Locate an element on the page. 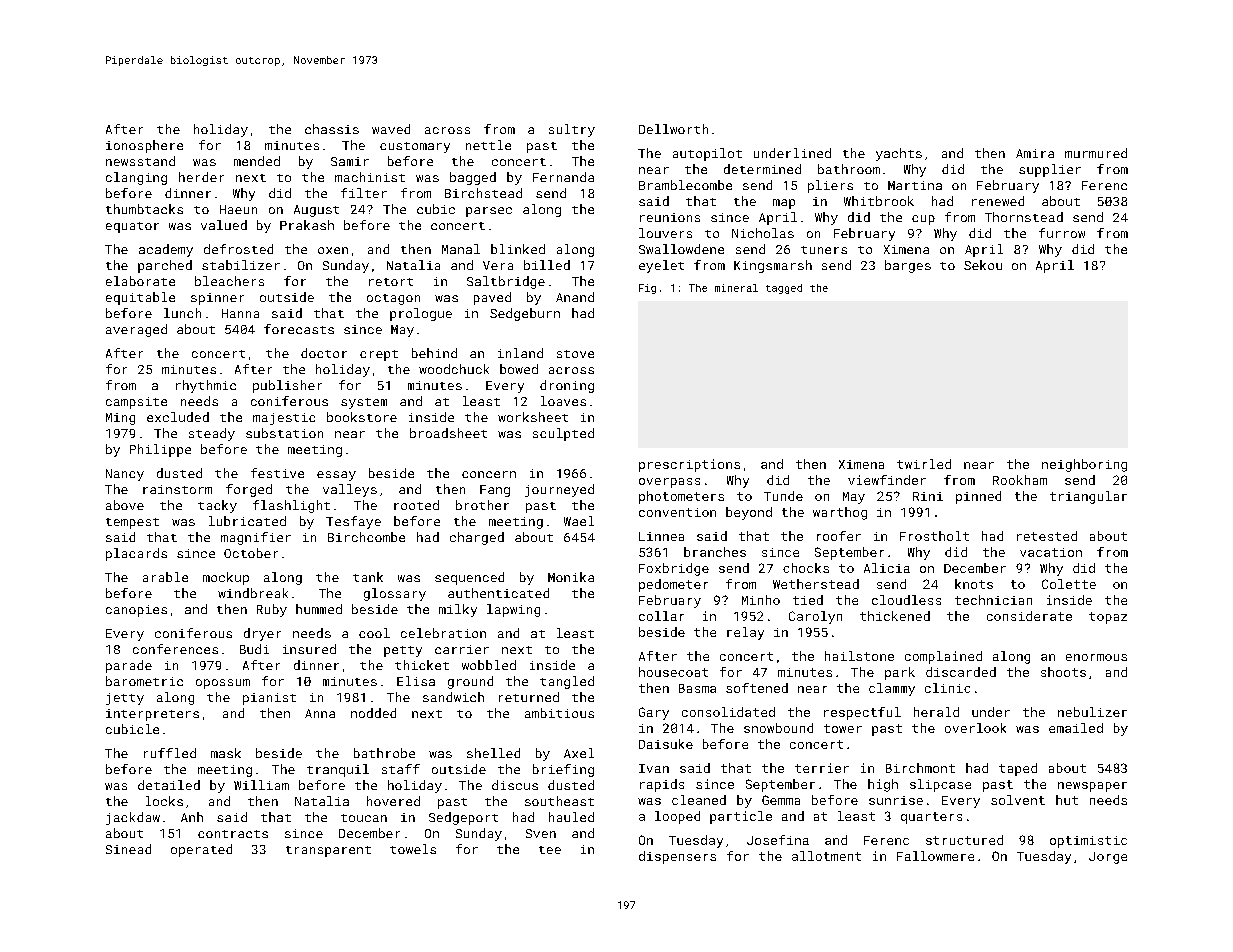 This page has width=1233, height=952. Dellworth is located at coordinates (673, 129).
